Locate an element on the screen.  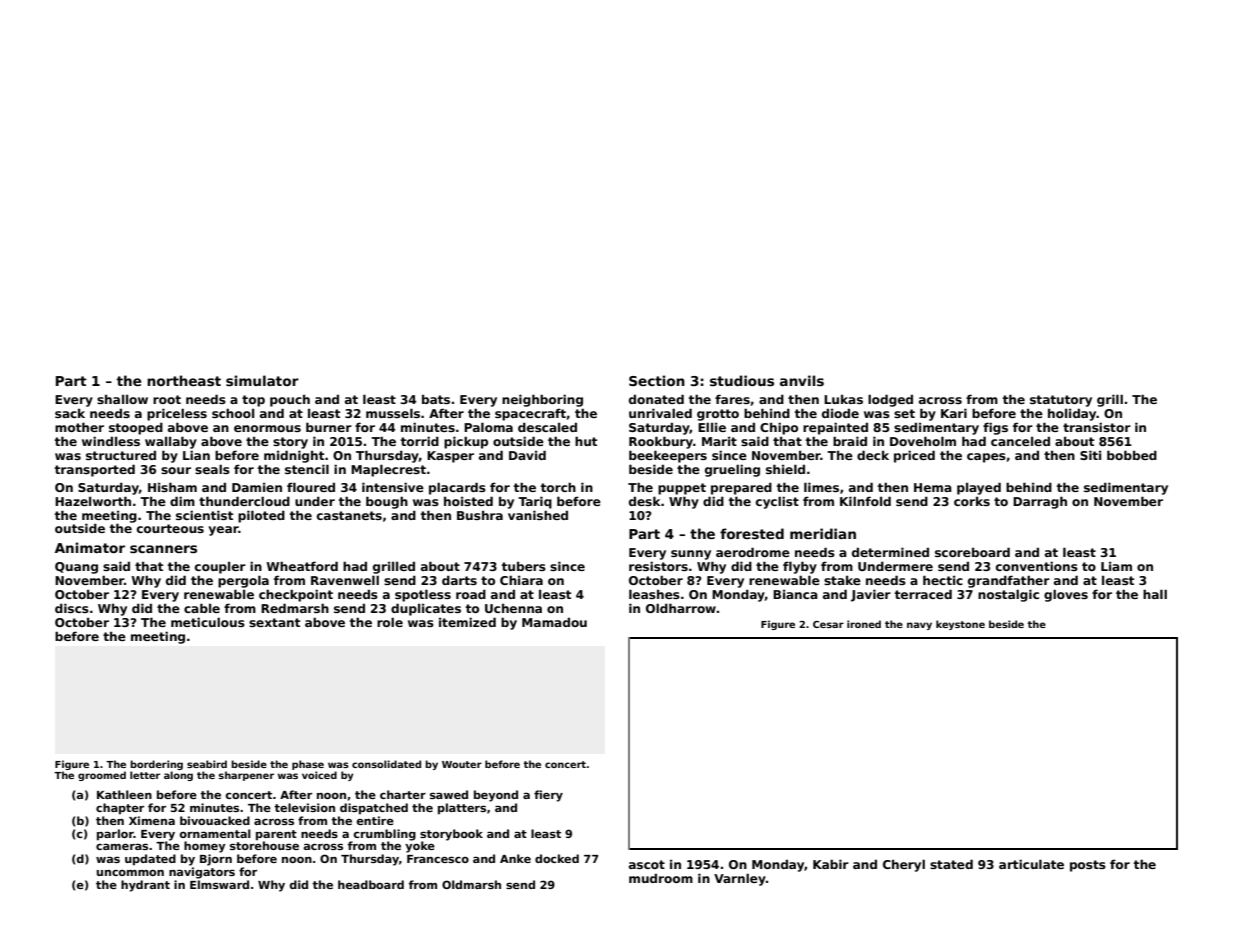
itemized is located at coordinates (467, 622).
